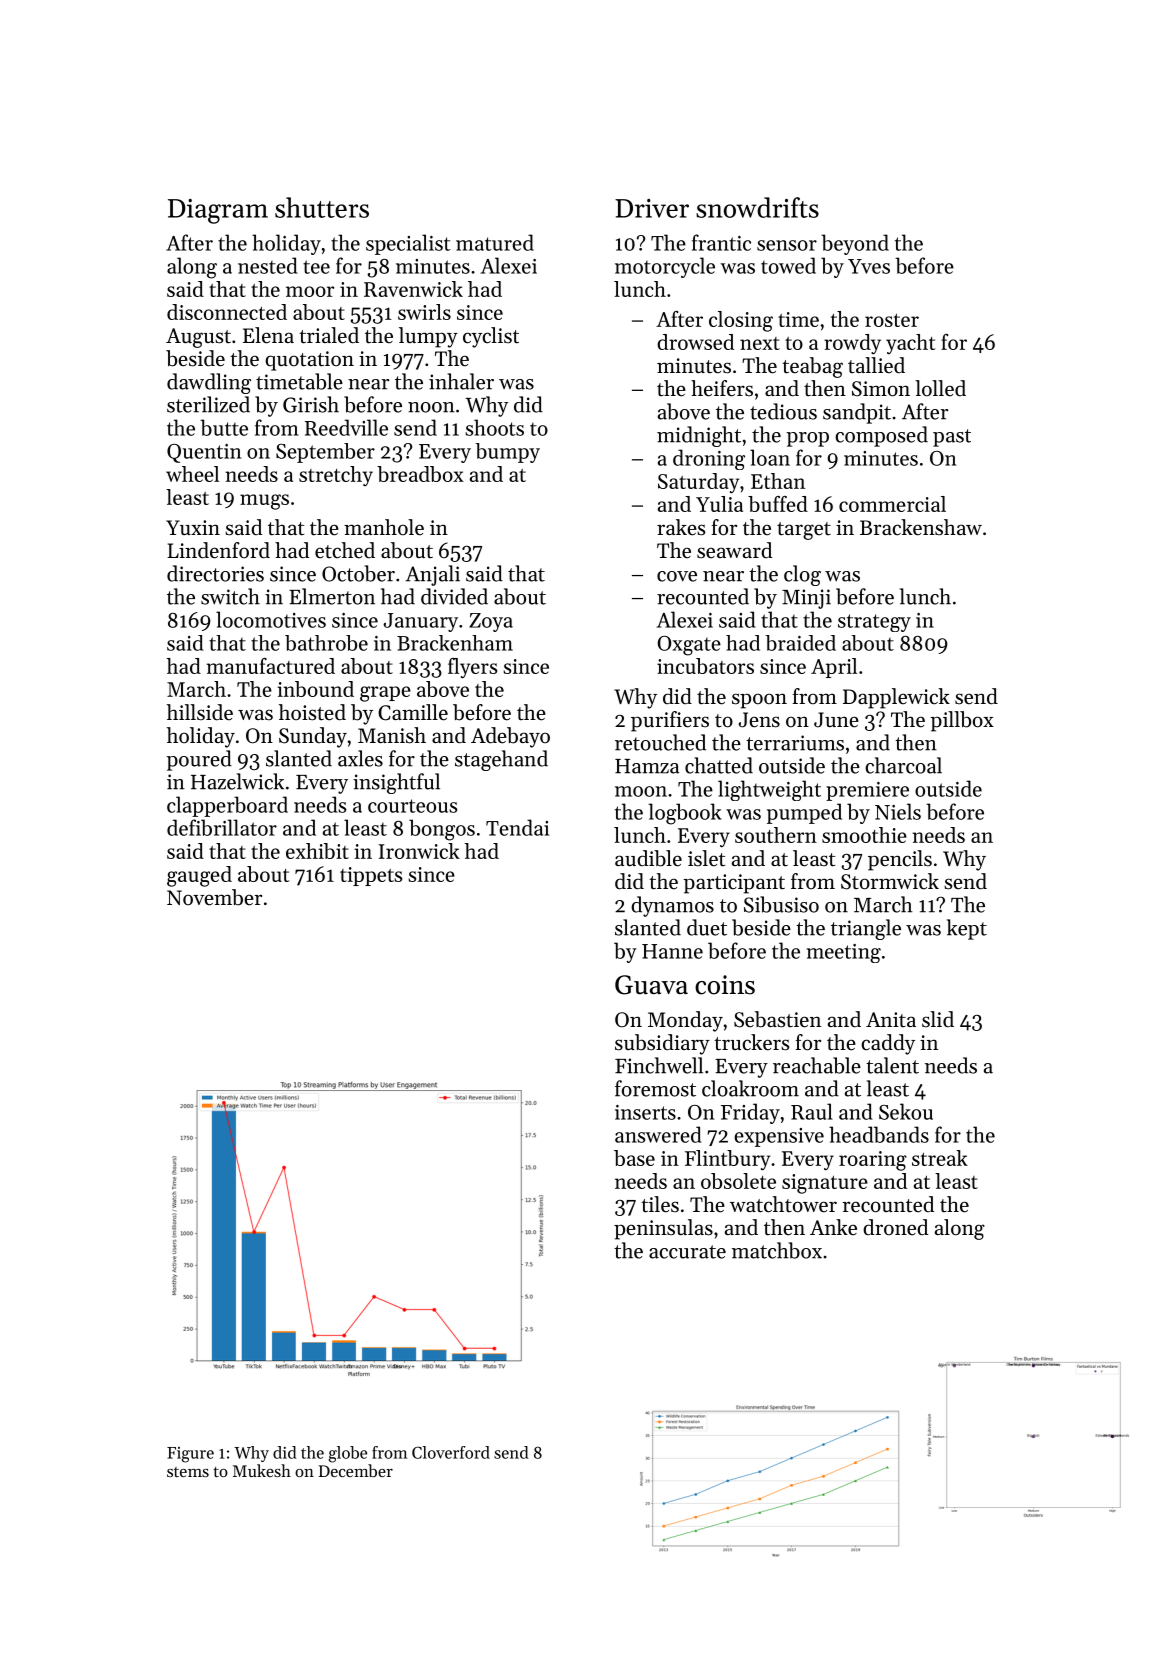 The width and height of the image is (1165, 1654). Describe the element at coordinates (962, 721) in the image. I see `pillbox` at that location.
